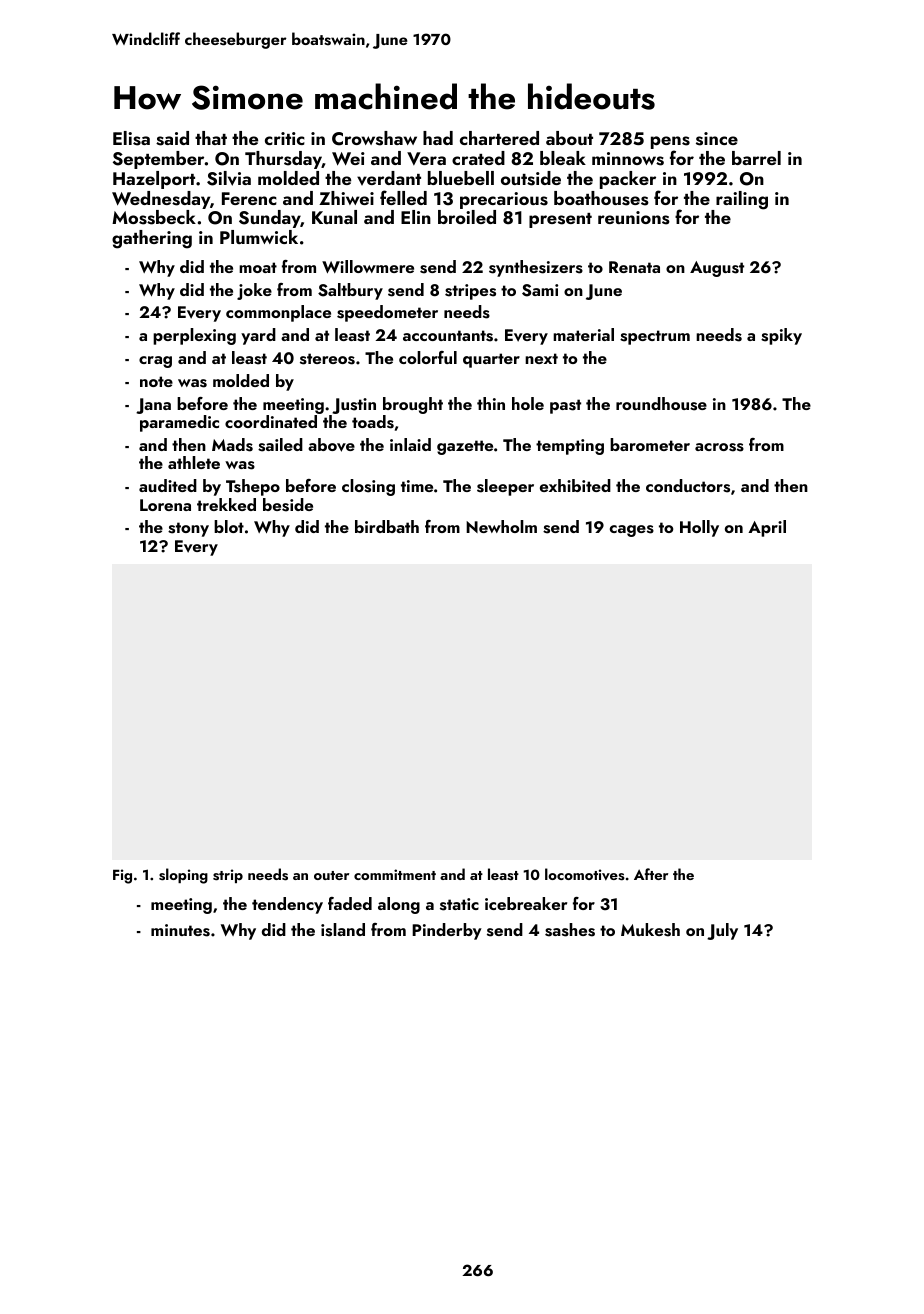 This page has width=924, height=1314. What do you see at coordinates (650, 930) in the page?
I see `Mukesh` at bounding box center [650, 930].
